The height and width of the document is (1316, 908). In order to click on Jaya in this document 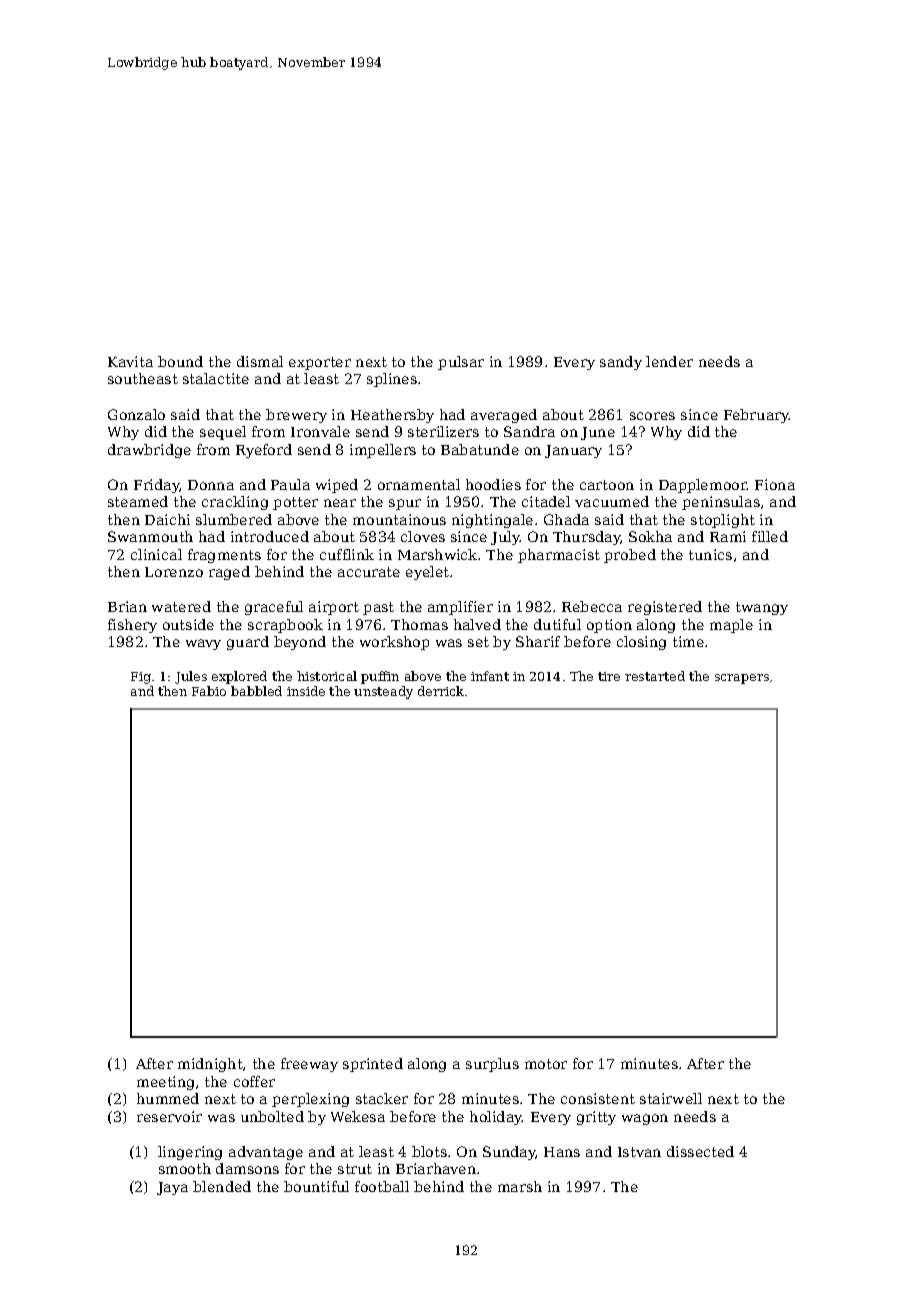, I will do `click(172, 1188)`.
